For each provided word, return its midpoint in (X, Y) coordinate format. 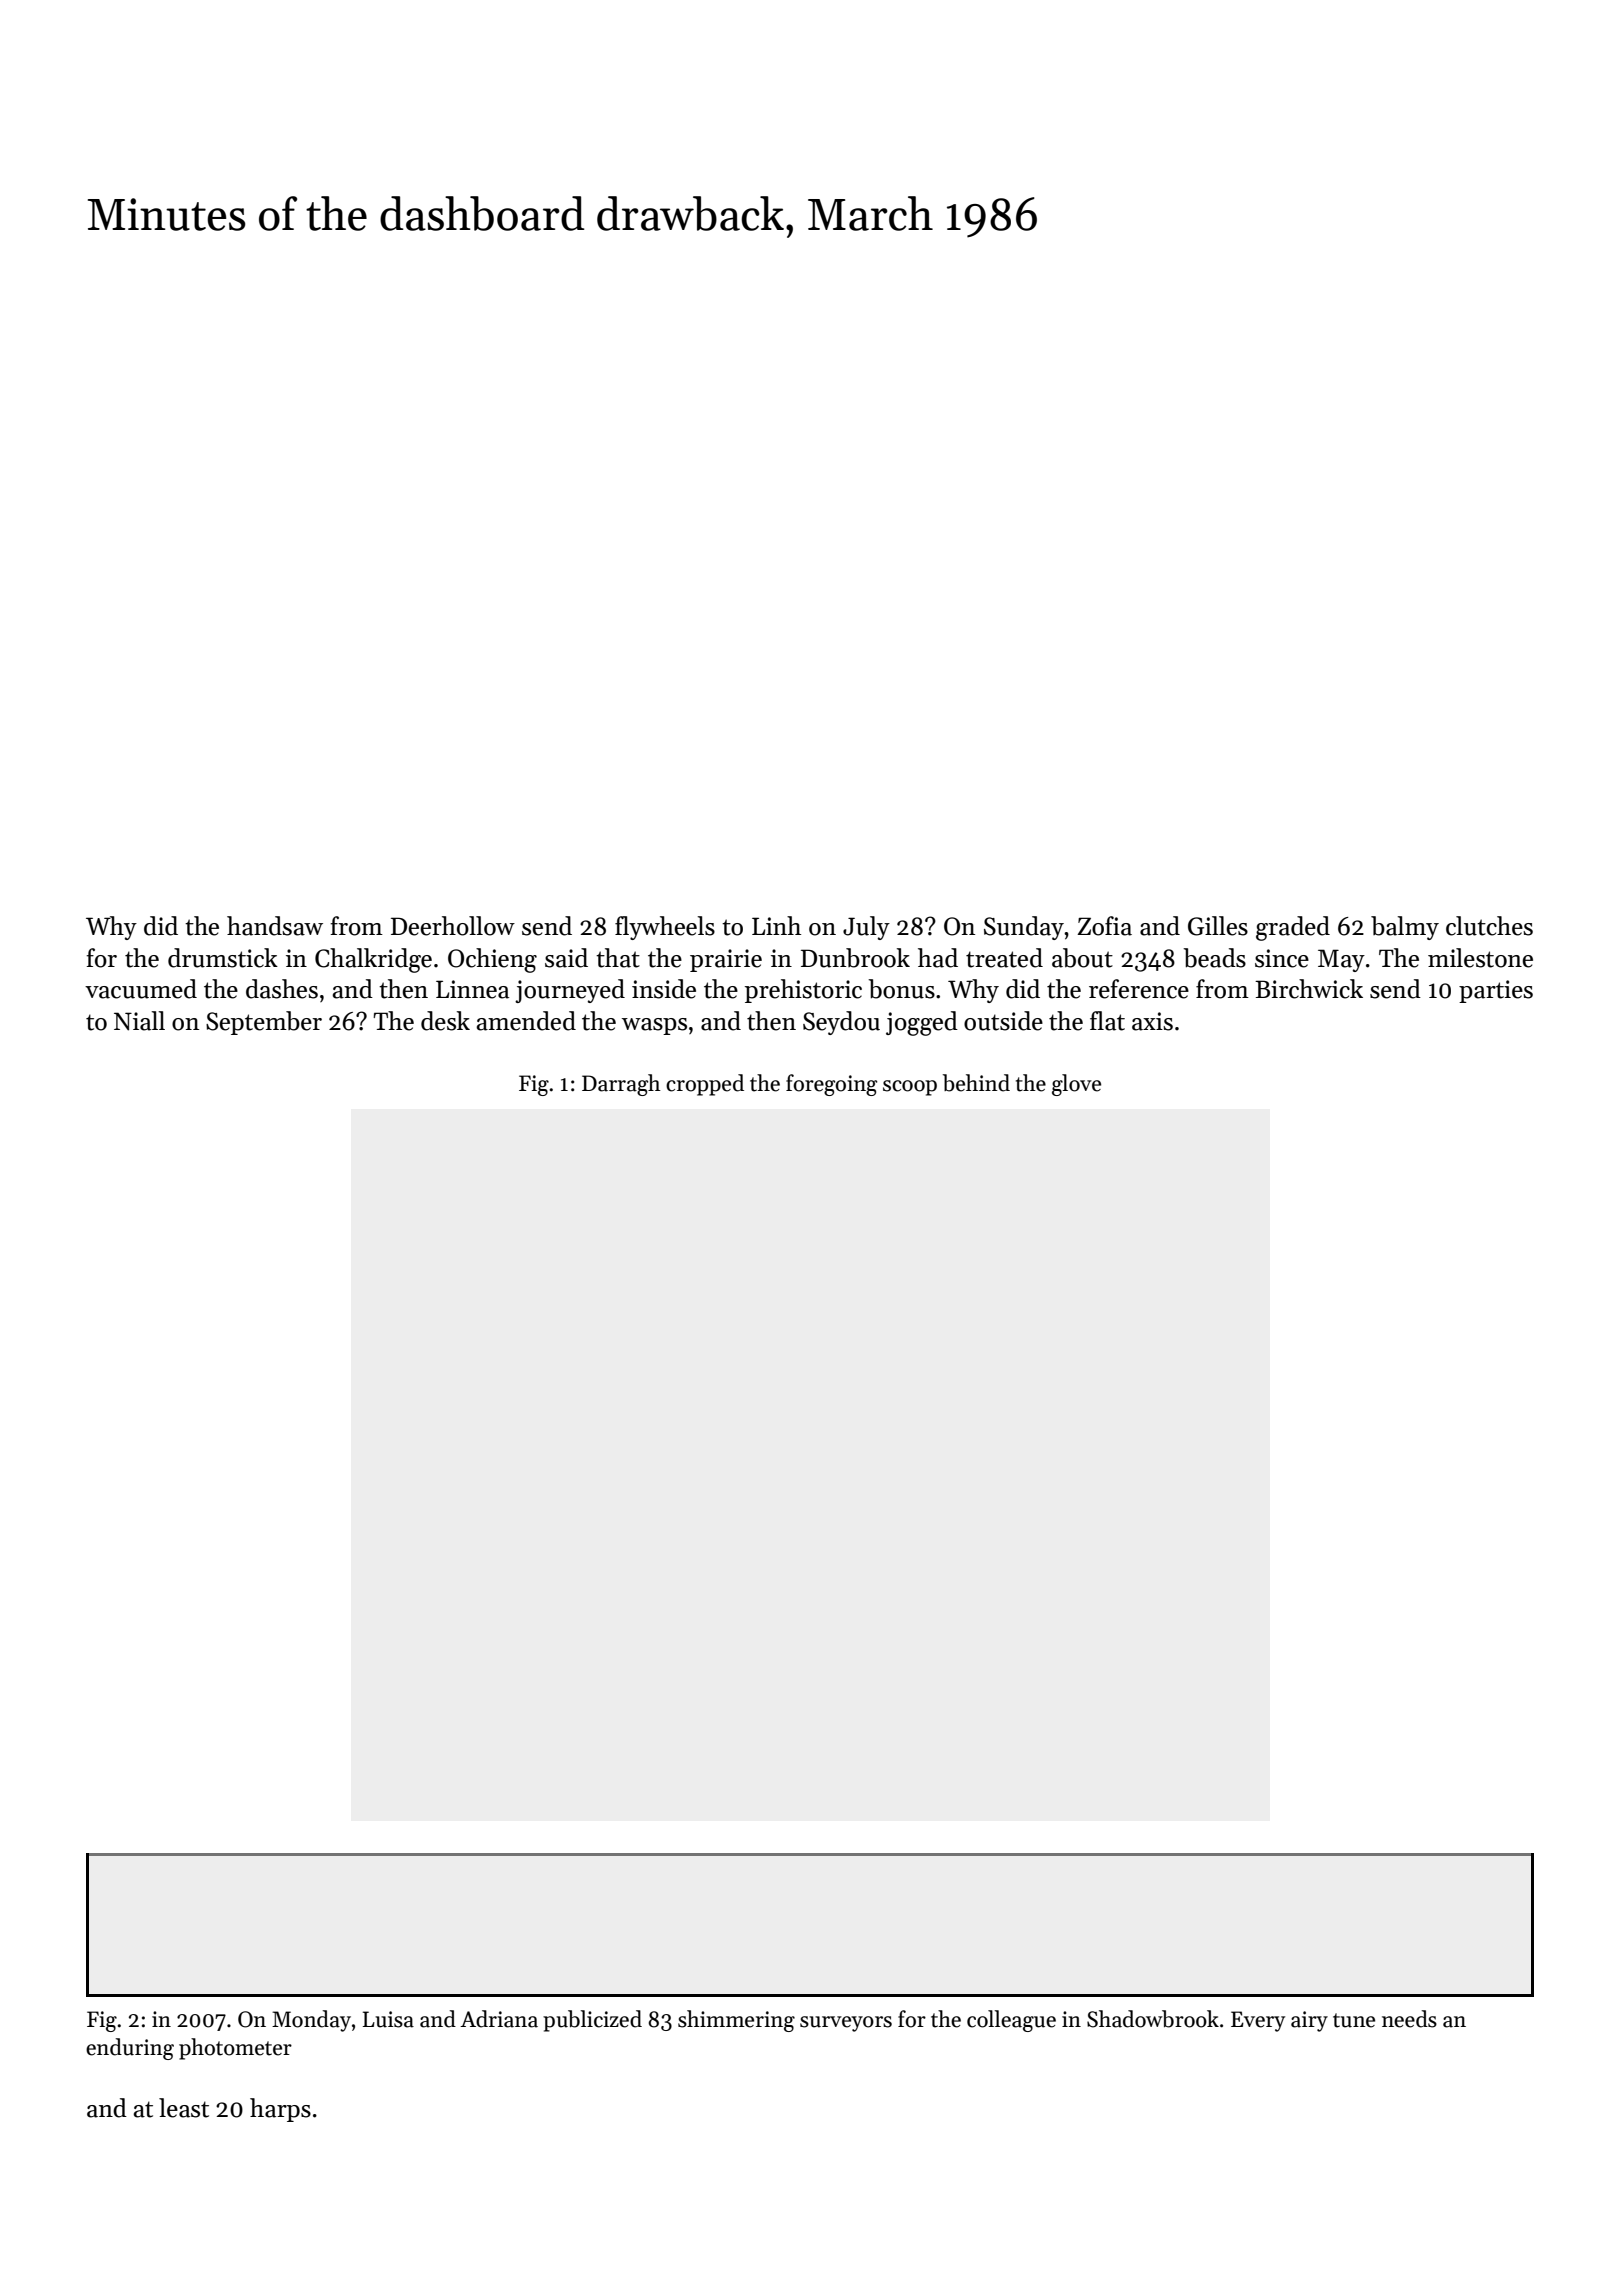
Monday (311, 2021)
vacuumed (141, 989)
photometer (235, 2049)
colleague (1011, 2021)
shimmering (736, 2021)
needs (1409, 2019)
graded (1293, 928)
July (866, 928)
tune (1354, 2020)
